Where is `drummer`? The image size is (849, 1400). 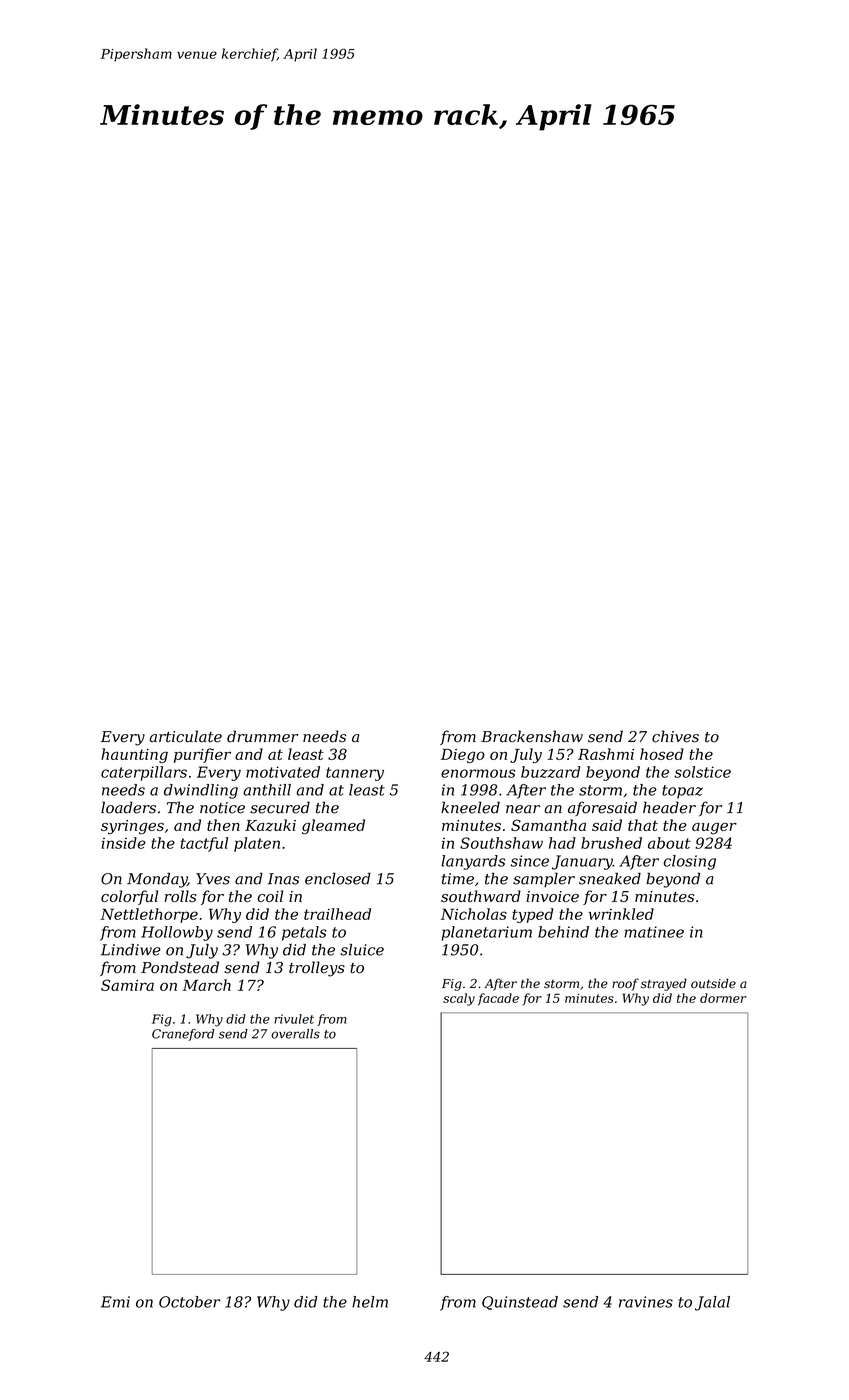 drummer is located at coordinates (262, 736).
